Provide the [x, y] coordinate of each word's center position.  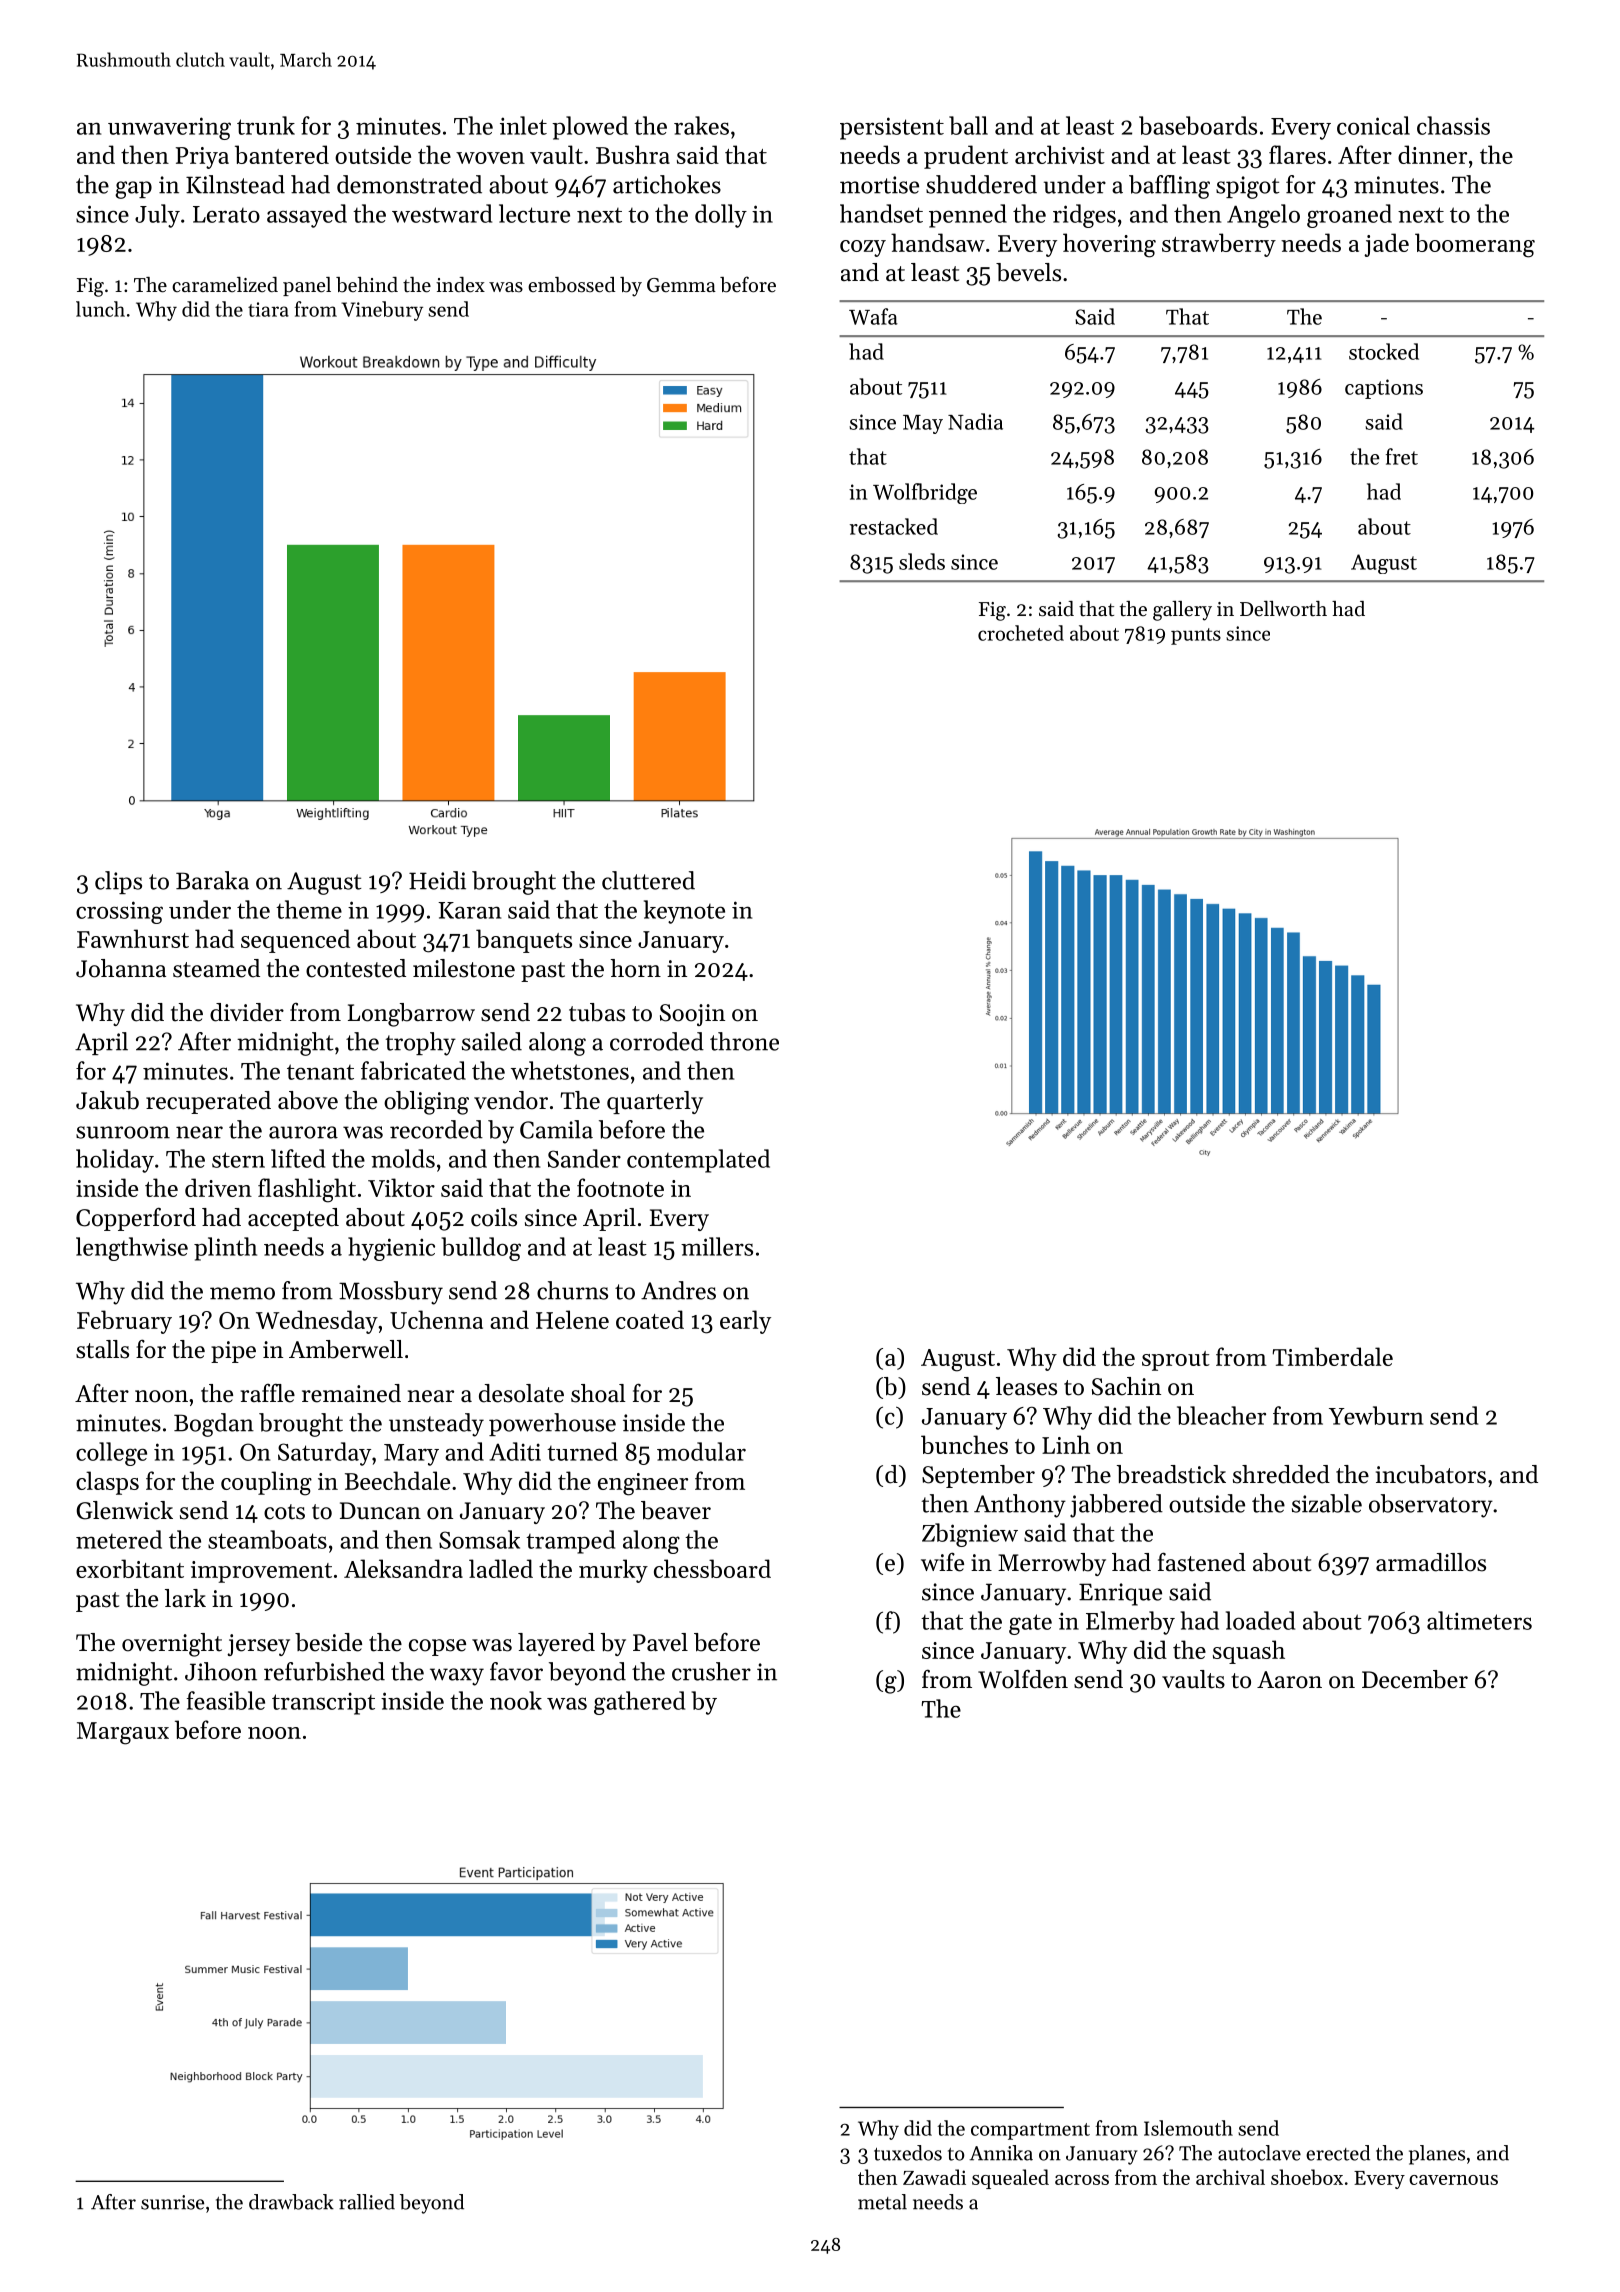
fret [1402, 456]
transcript [323, 1703]
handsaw [938, 242]
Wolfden [1023, 1679]
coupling [266, 1483]
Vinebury [382, 311]
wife [942, 1562]
